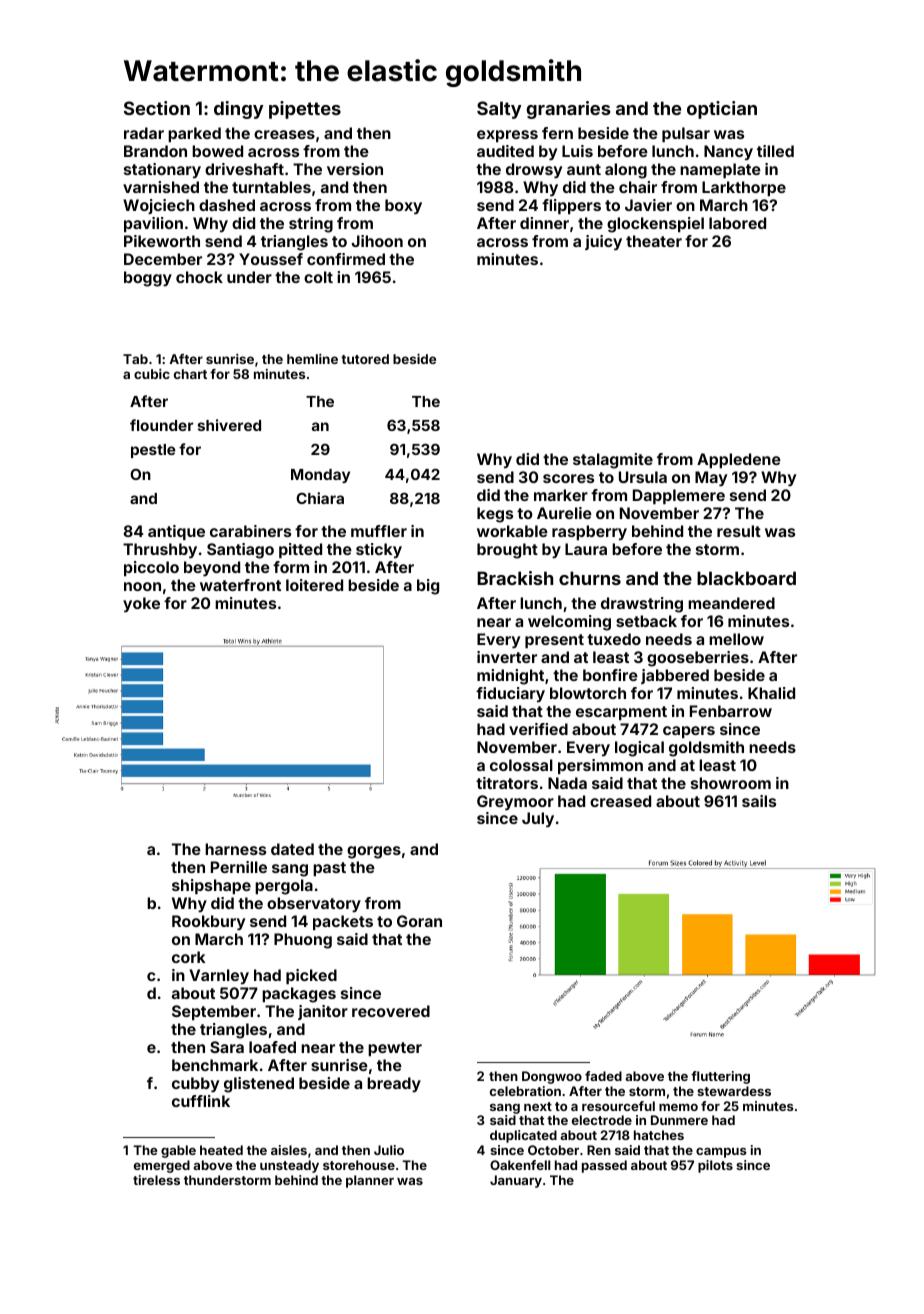 Image resolution: width=924 pixels, height=1314 pixels. What do you see at coordinates (148, 279) in the screenshot?
I see `boggy` at bounding box center [148, 279].
